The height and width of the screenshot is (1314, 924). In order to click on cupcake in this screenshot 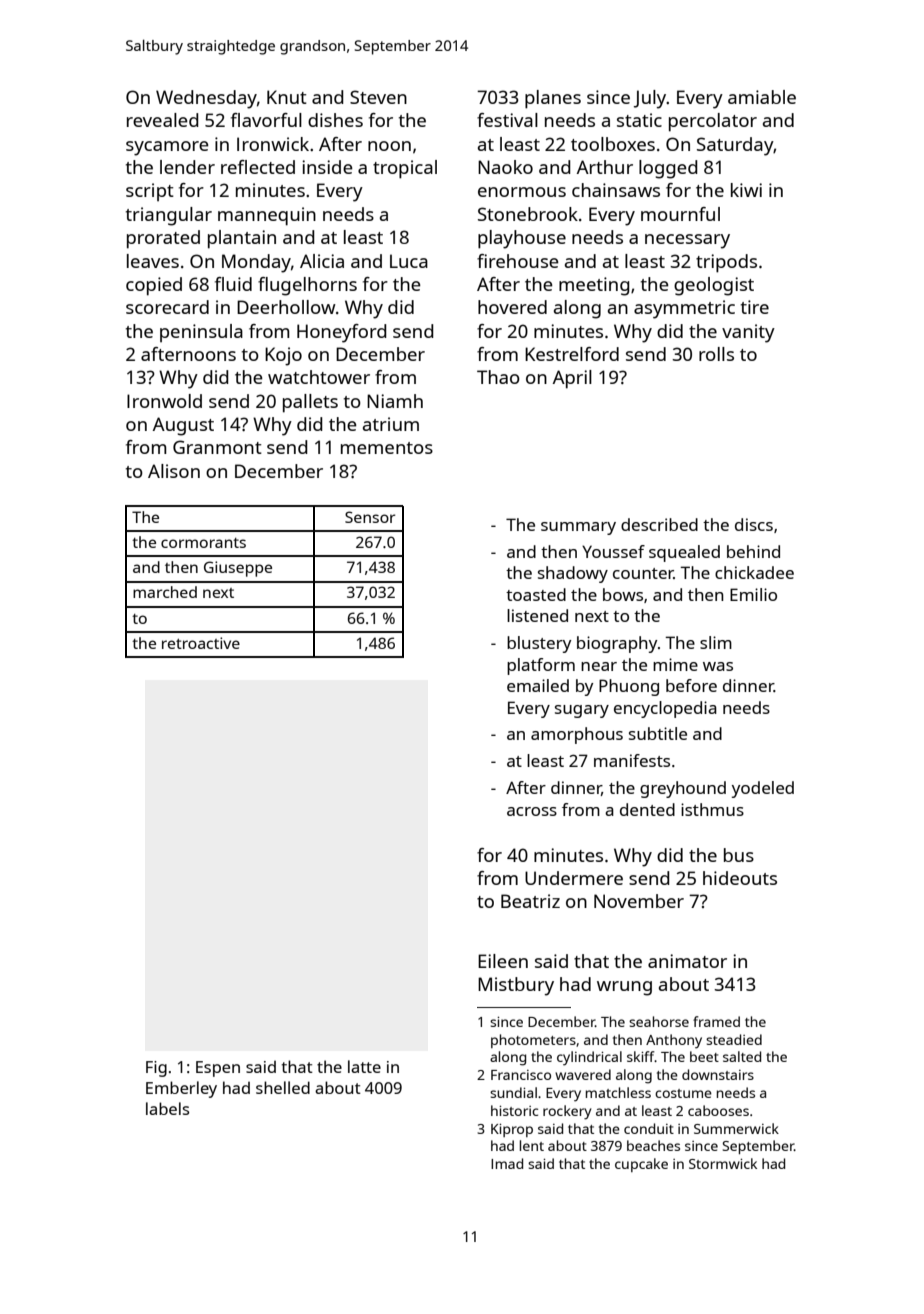, I will do `click(641, 1165)`.
